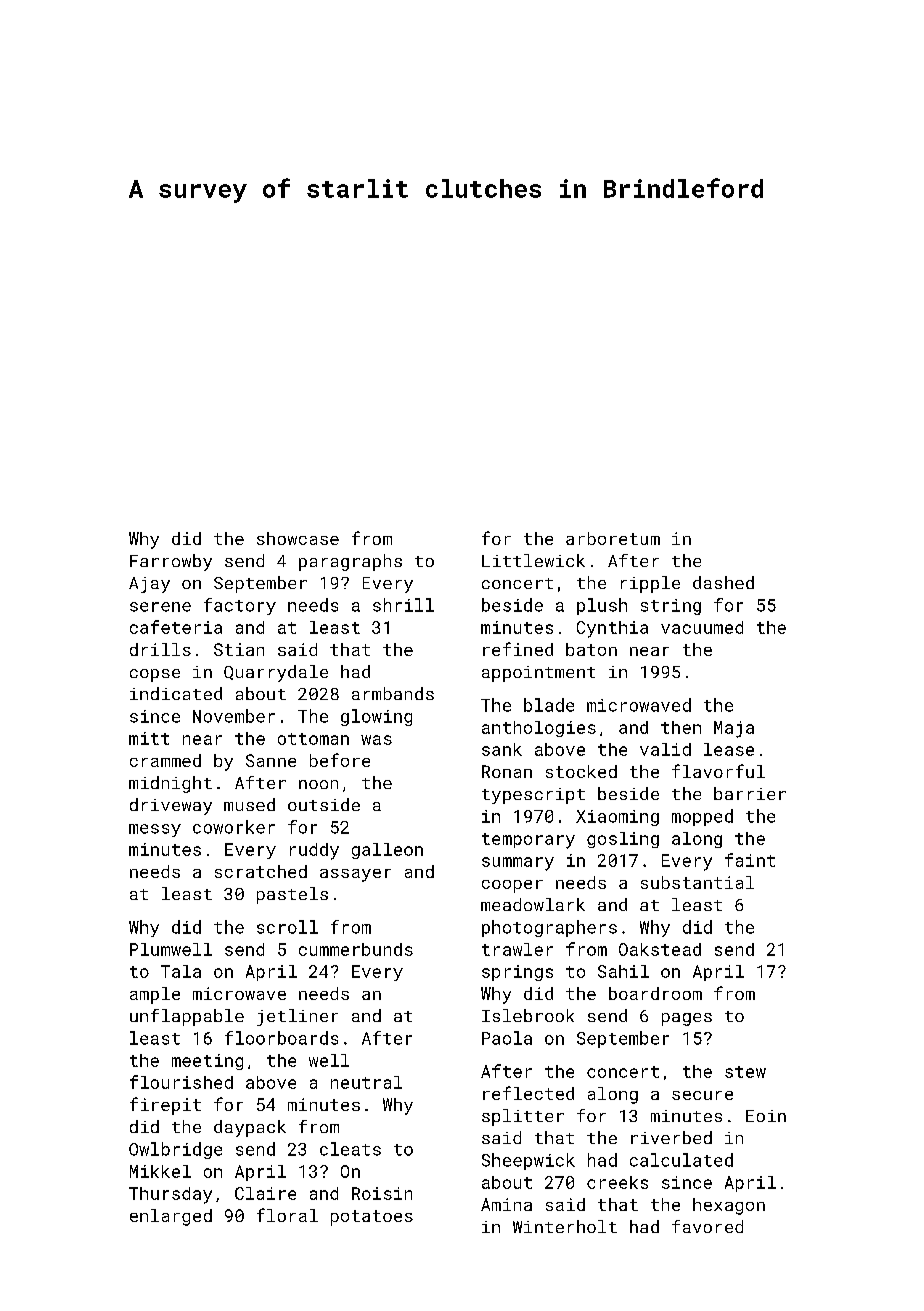  Describe the element at coordinates (613, 538) in the document. I see `arboretum` at that location.
